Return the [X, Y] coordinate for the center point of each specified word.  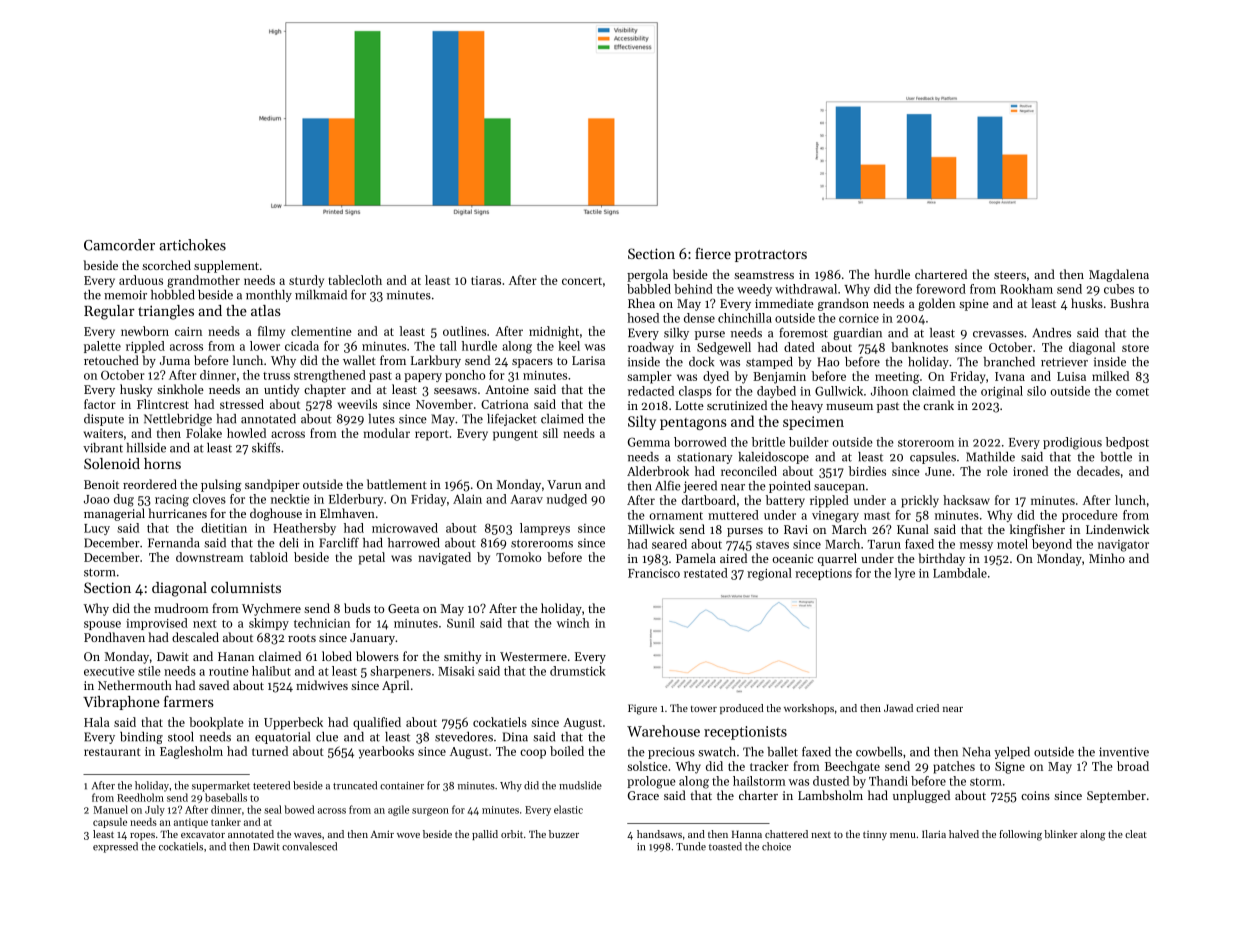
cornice [859, 318]
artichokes [192, 245]
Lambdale [960, 573]
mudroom [181, 608]
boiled [567, 751]
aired [733, 558]
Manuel [110, 809]
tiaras [486, 280]
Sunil [461, 623]
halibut [271, 671]
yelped [1012, 753]
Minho [1107, 558]
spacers [532, 363]
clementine [321, 331]
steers [1010, 275]
